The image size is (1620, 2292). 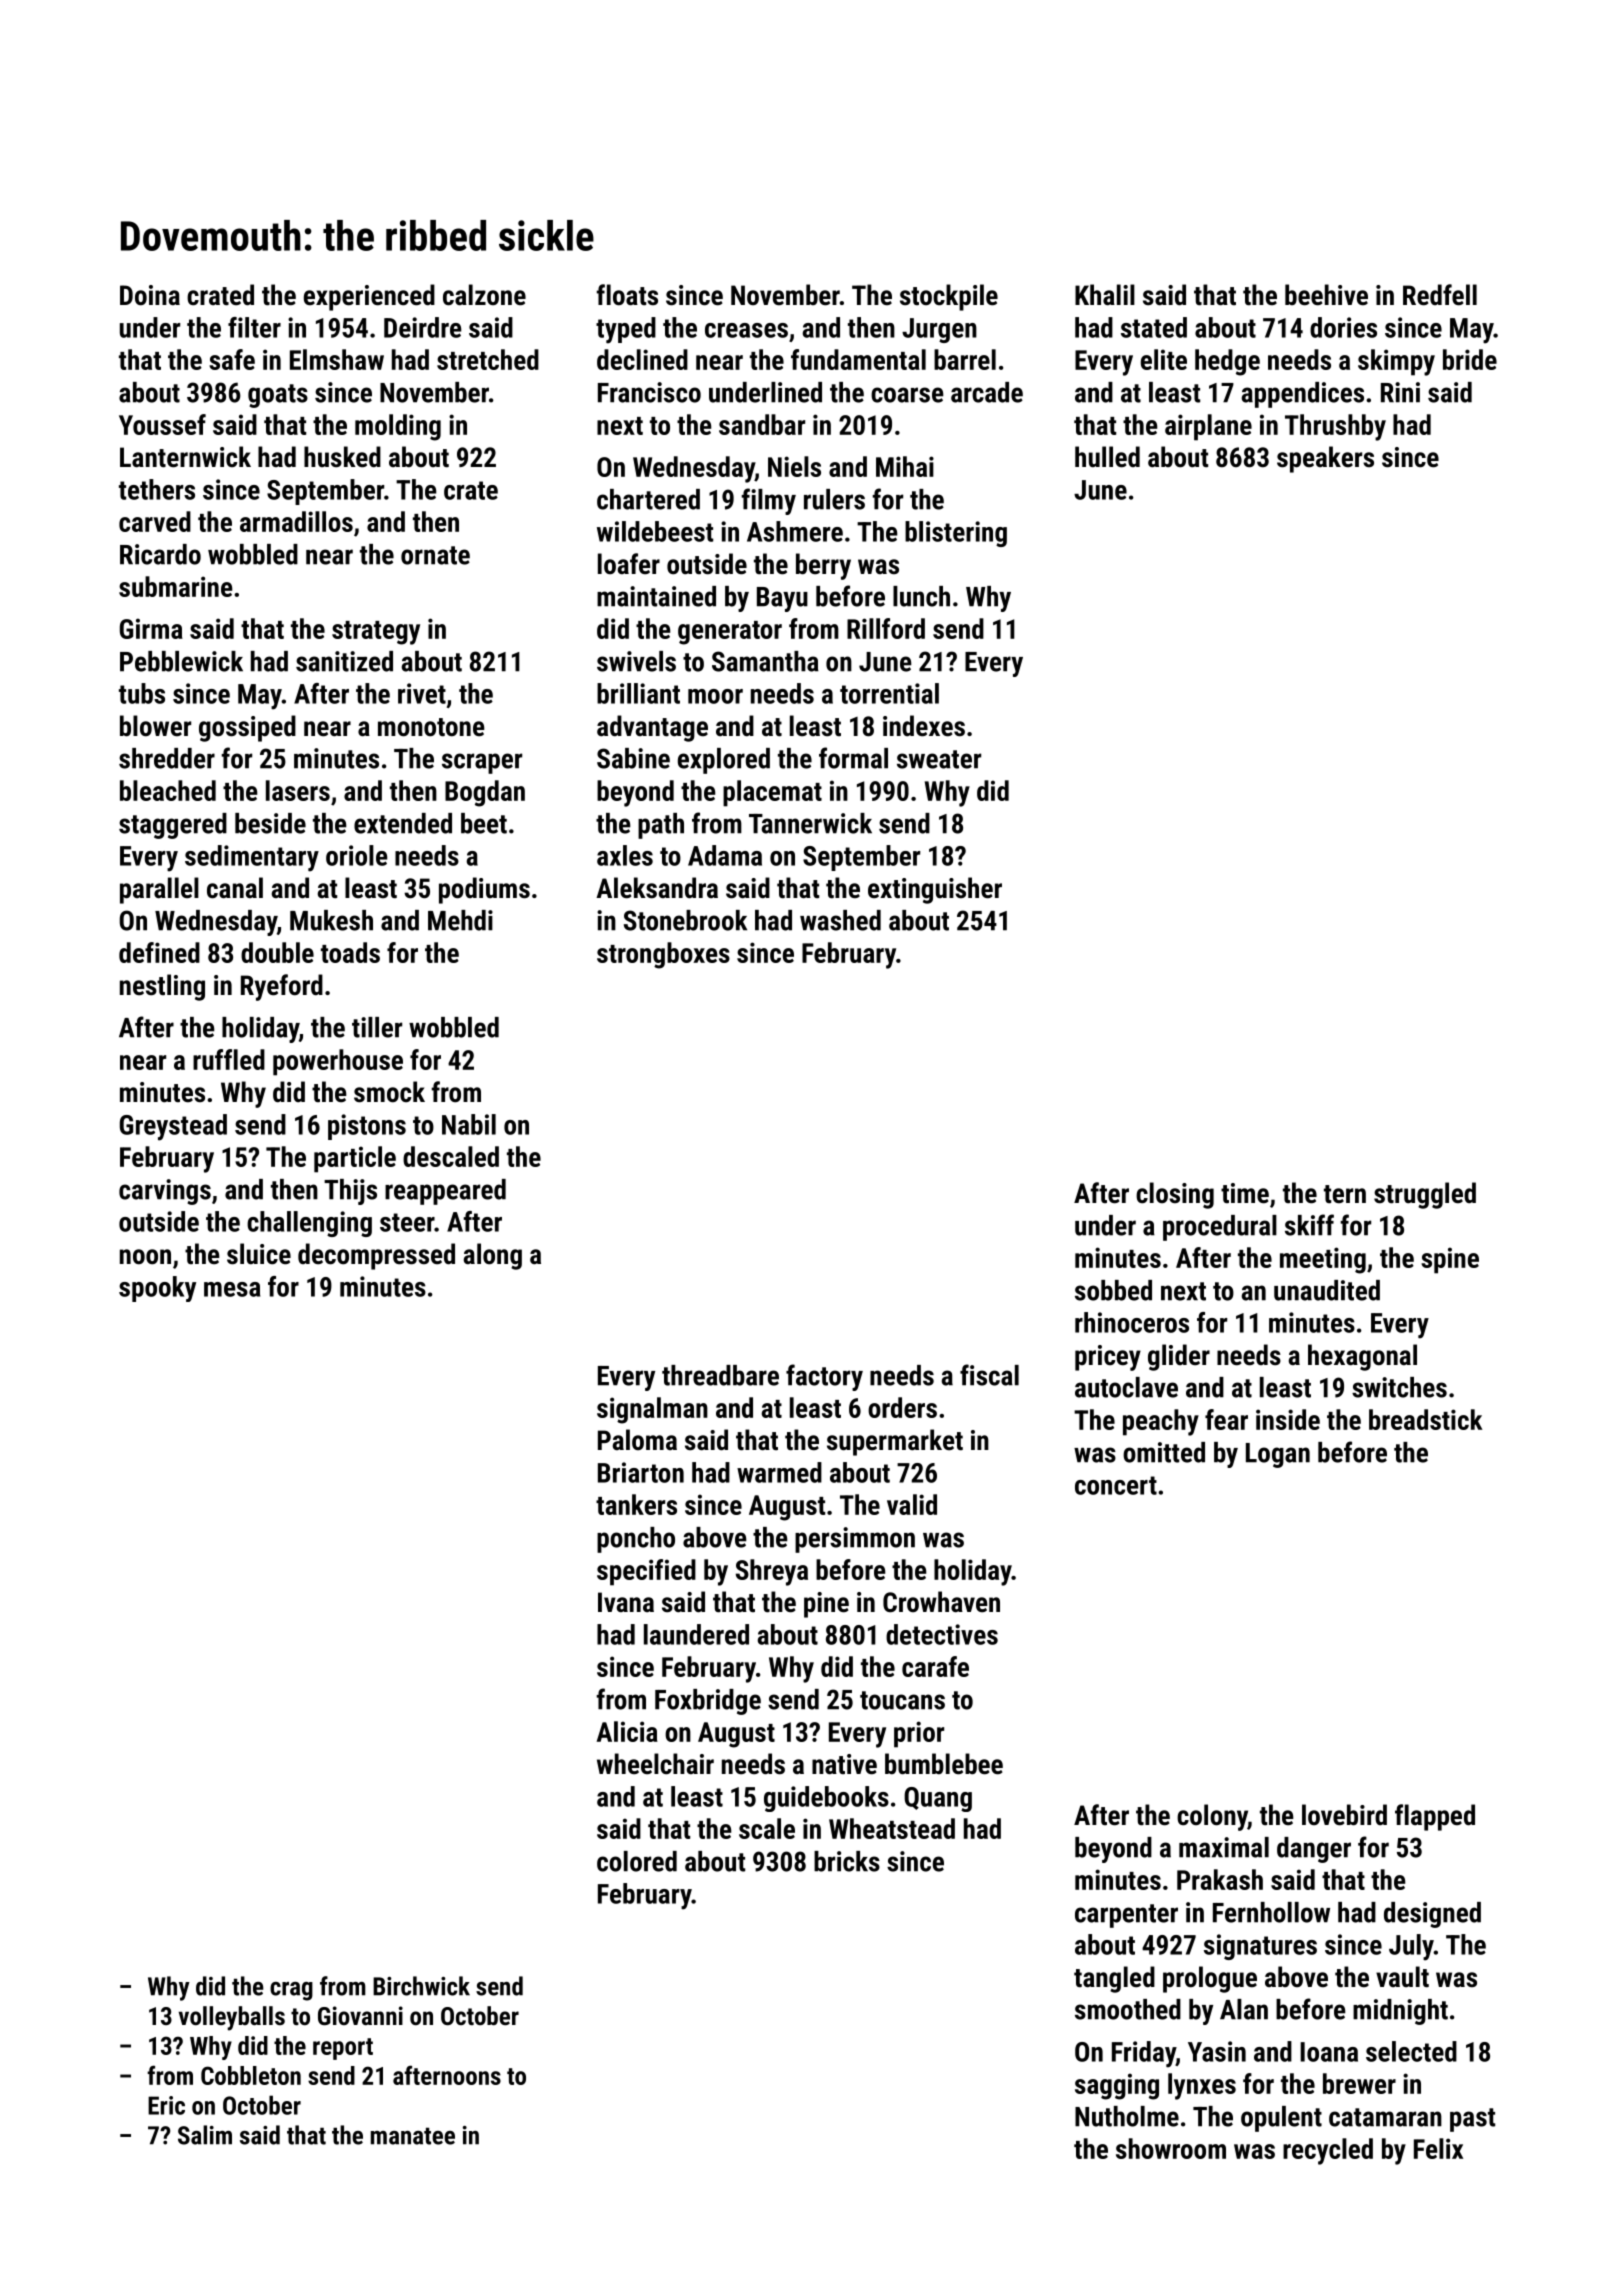 What do you see at coordinates (626, 1602) in the image?
I see `Ivana` at bounding box center [626, 1602].
